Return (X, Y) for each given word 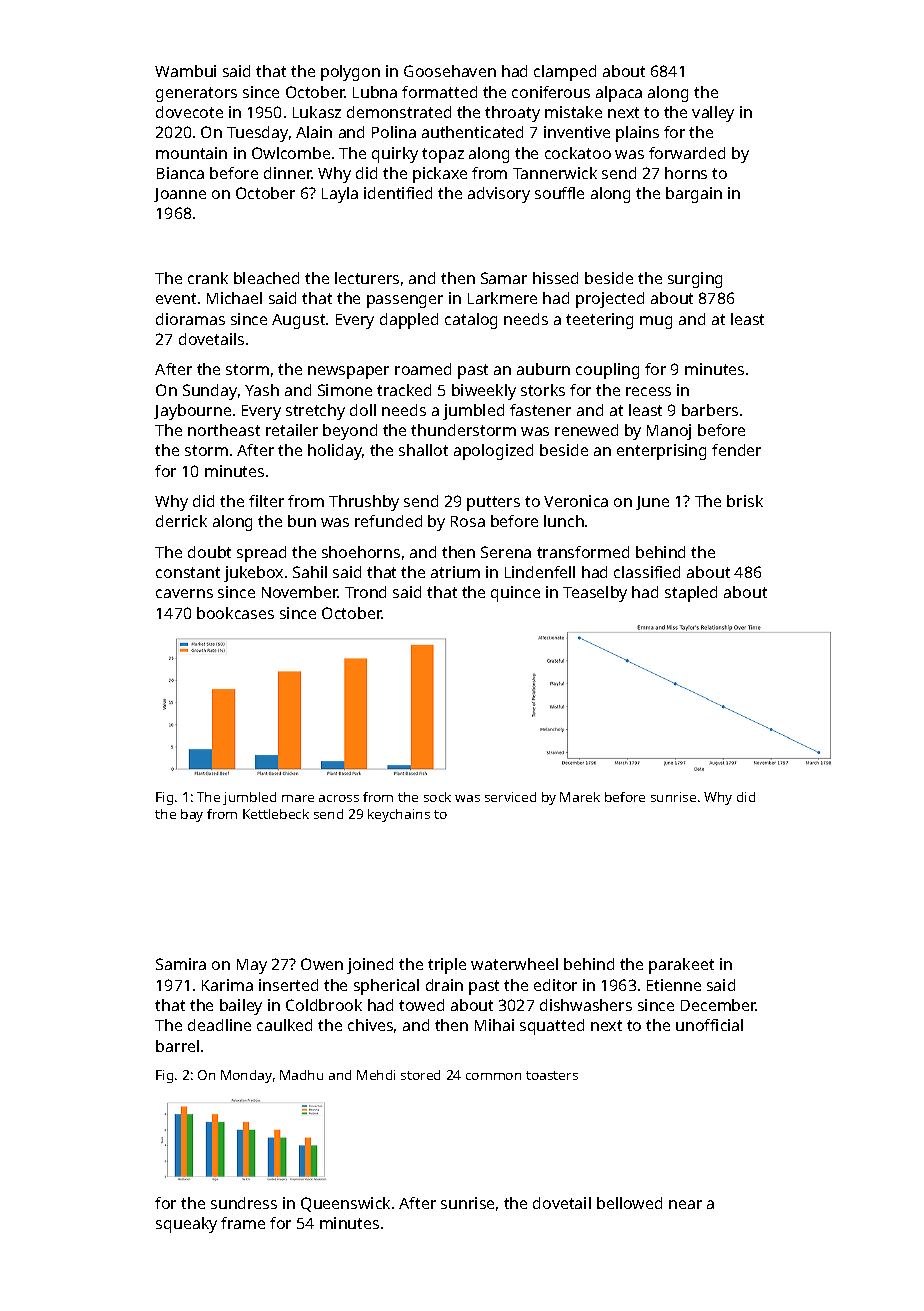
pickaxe (440, 175)
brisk (745, 501)
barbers (710, 410)
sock (437, 797)
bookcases (235, 613)
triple (447, 966)
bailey (241, 1007)
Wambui (185, 71)
